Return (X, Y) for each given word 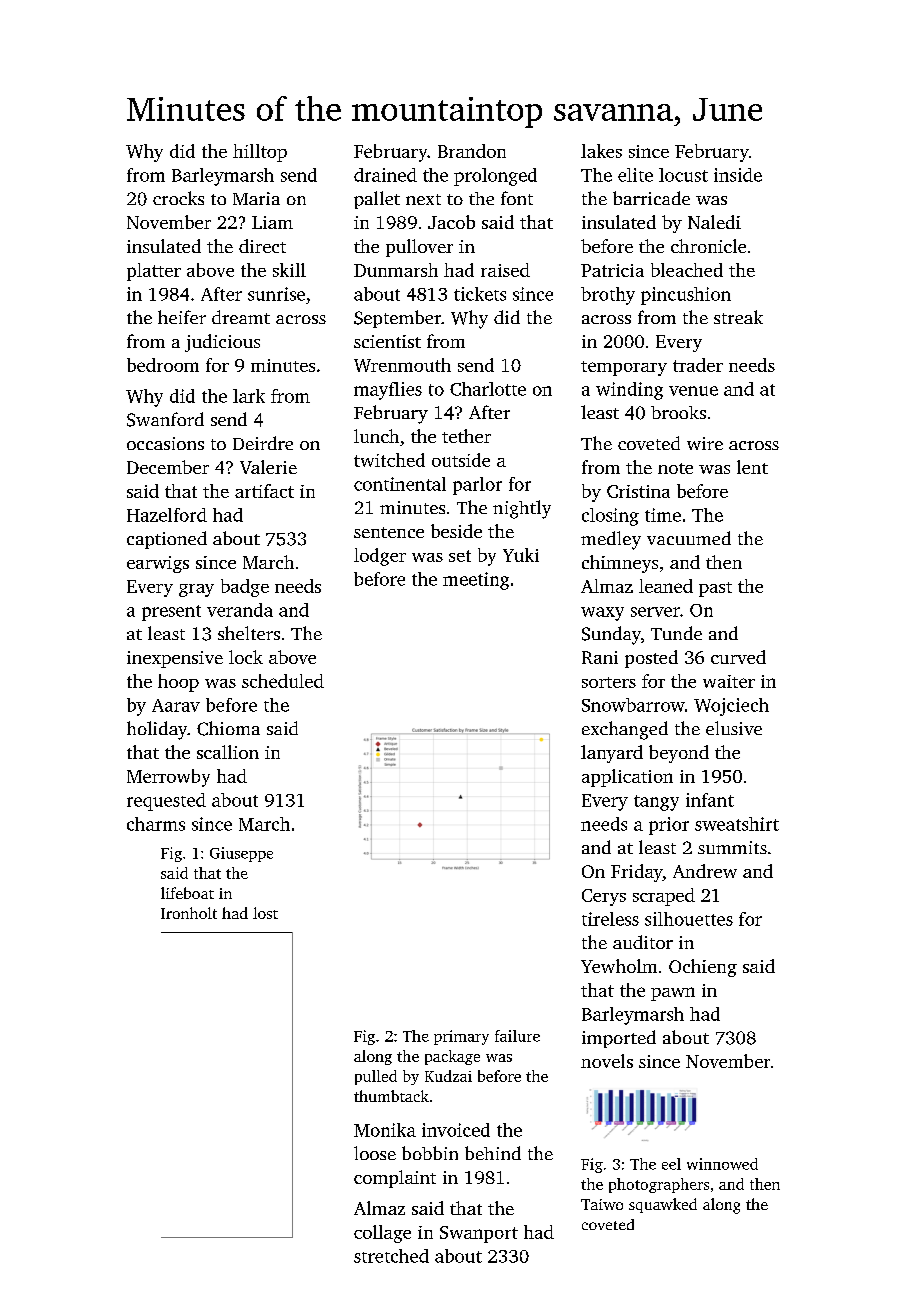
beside (456, 531)
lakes (601, 151)
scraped (664, 897)
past (715, 589)
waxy (602, 614)
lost (265, 913)
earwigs (158, 564)
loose (375, 1153)
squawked (663, 1205)
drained (385, 175)
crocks (178, 198)
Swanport (479, 1234)
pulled (376, 1077)
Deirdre (263, 443)
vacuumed (689, 538)
